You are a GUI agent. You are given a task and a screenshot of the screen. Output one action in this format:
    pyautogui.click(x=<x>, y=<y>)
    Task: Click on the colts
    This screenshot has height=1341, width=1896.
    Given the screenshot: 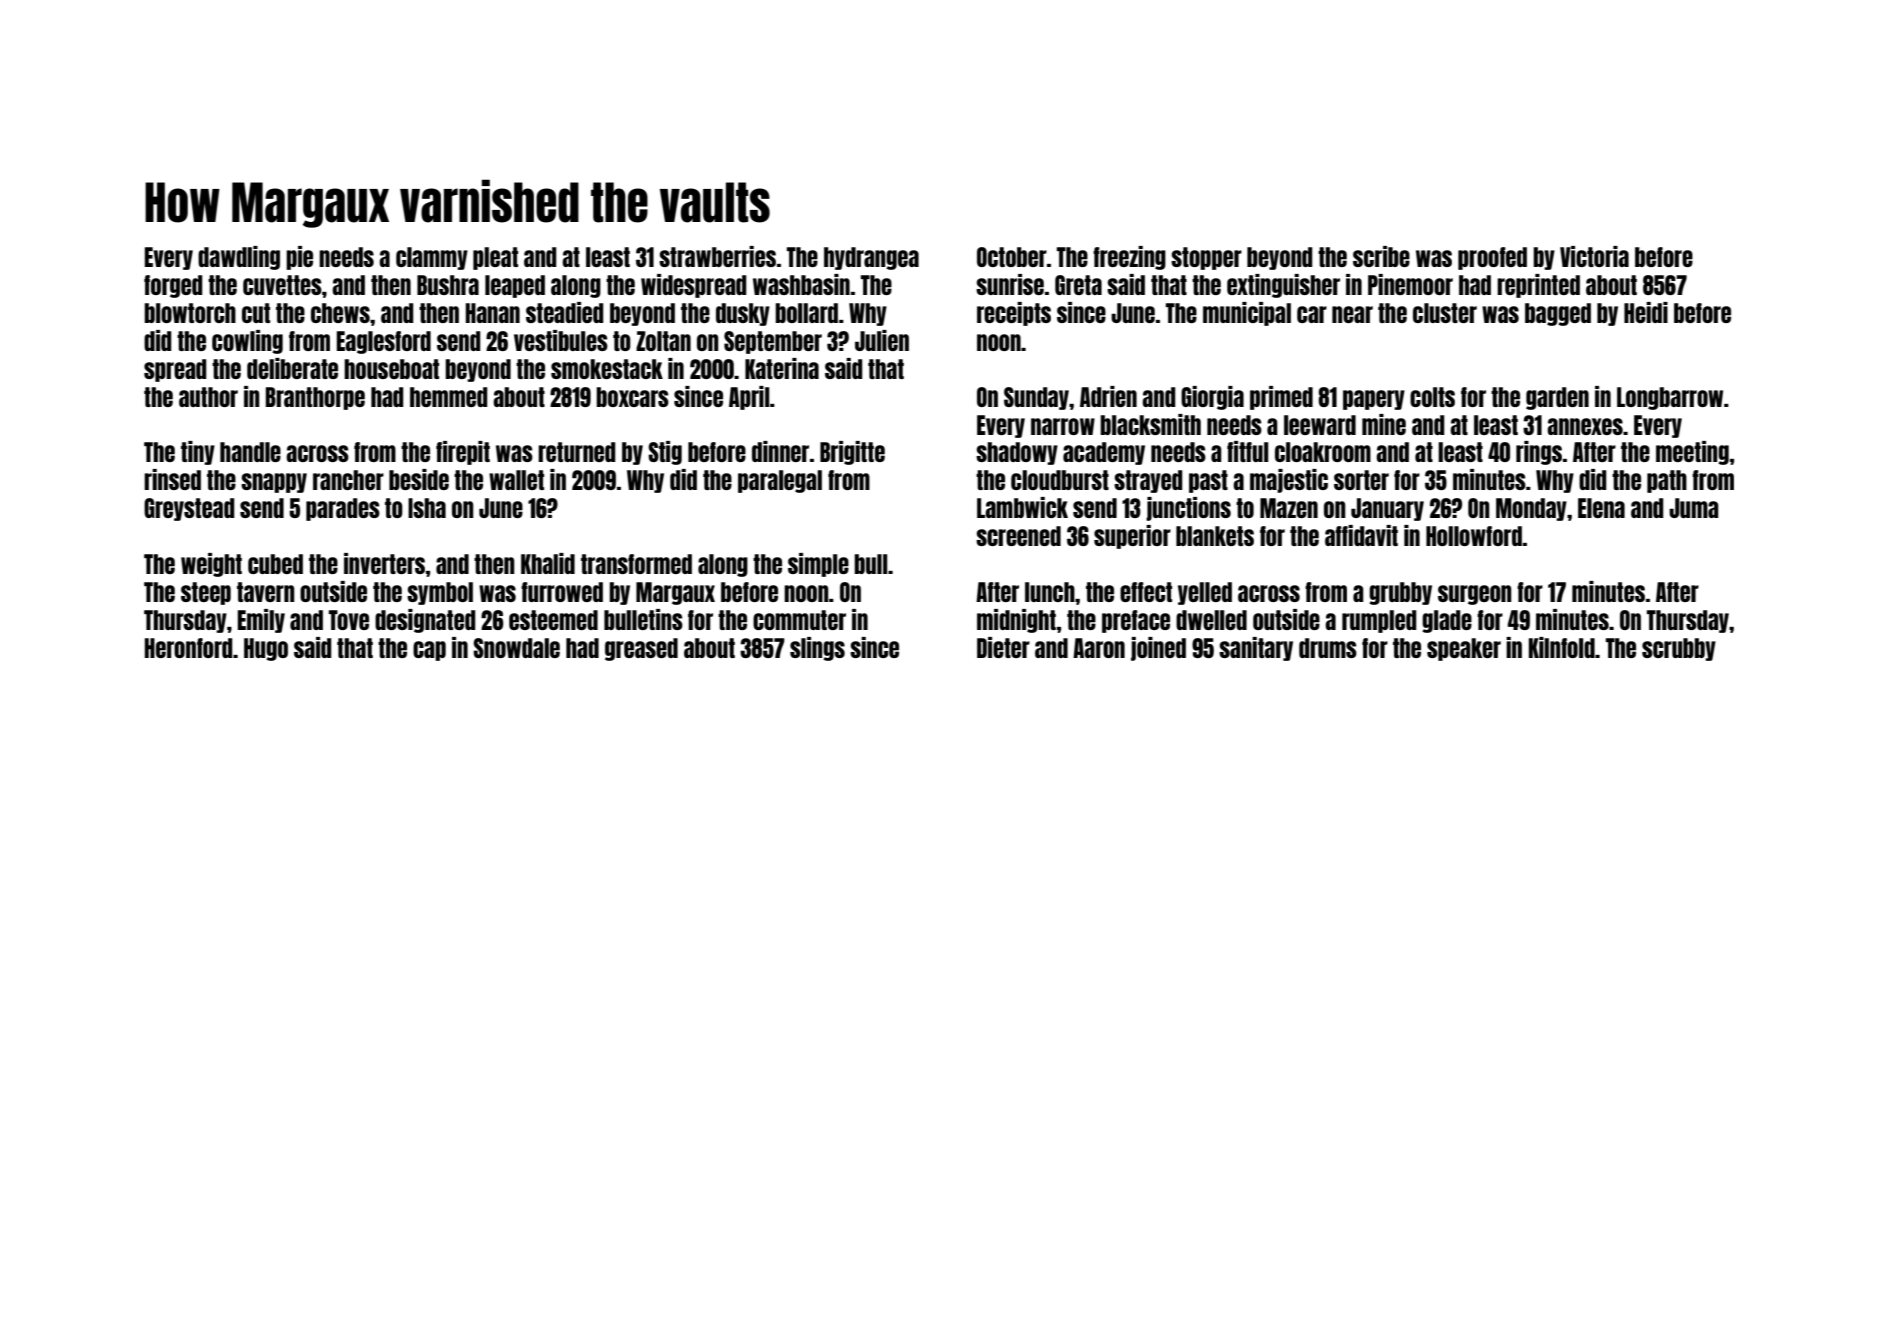 What is the action you would take?
    pyautogui.click(x=1432, y=397)
